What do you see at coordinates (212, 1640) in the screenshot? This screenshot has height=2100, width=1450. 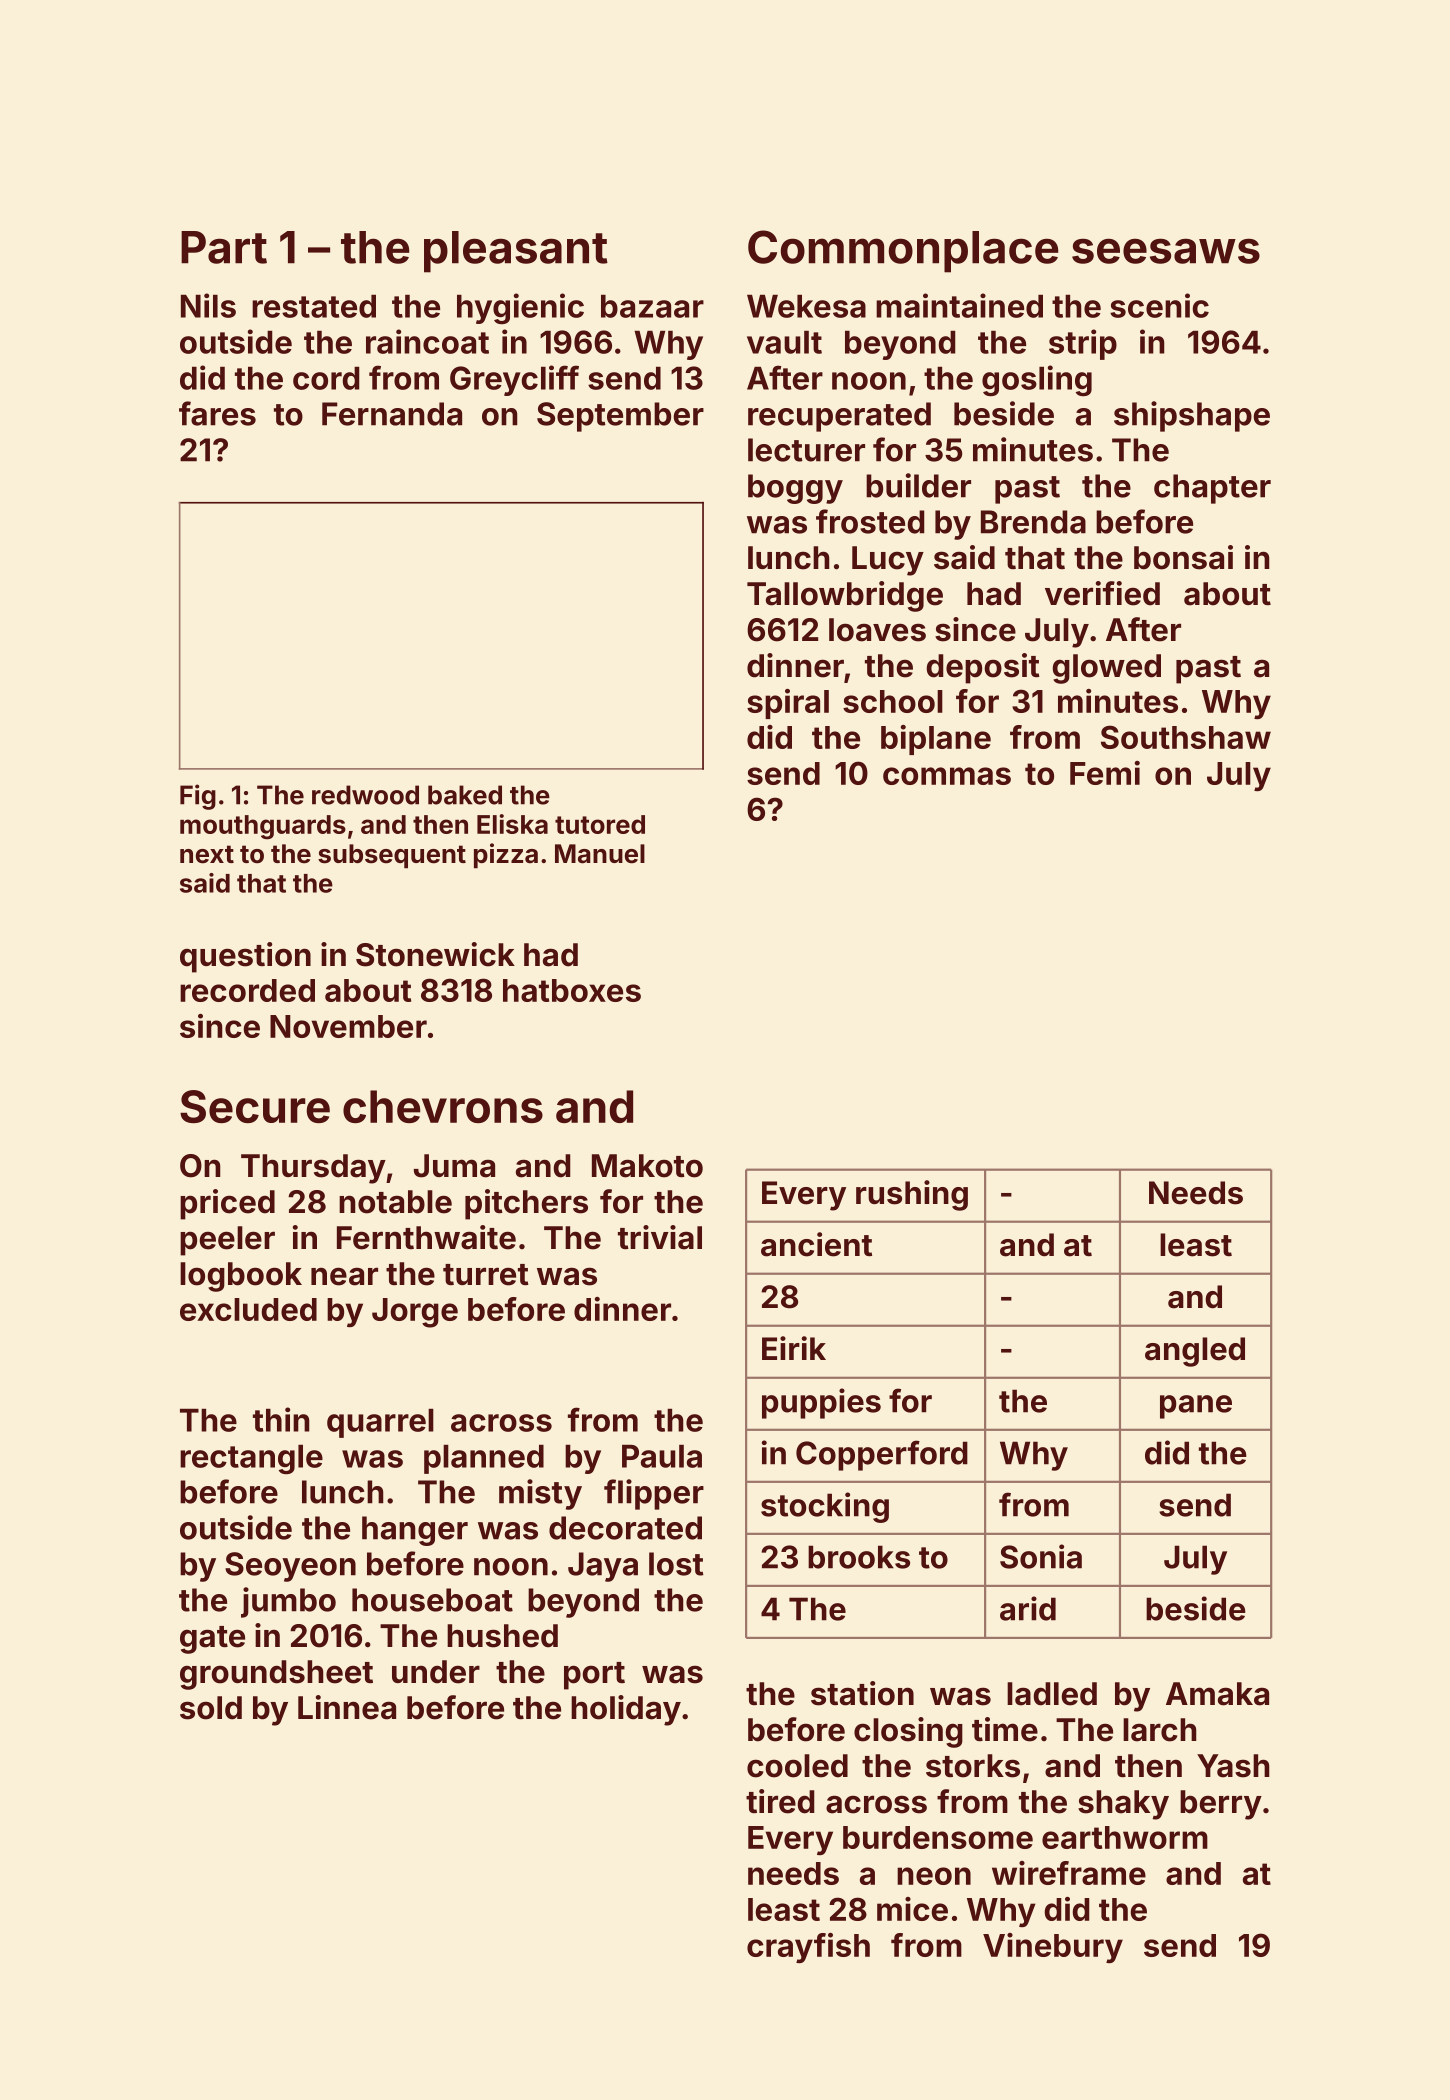 I see `gate` at bounding box center [212, 1640].
